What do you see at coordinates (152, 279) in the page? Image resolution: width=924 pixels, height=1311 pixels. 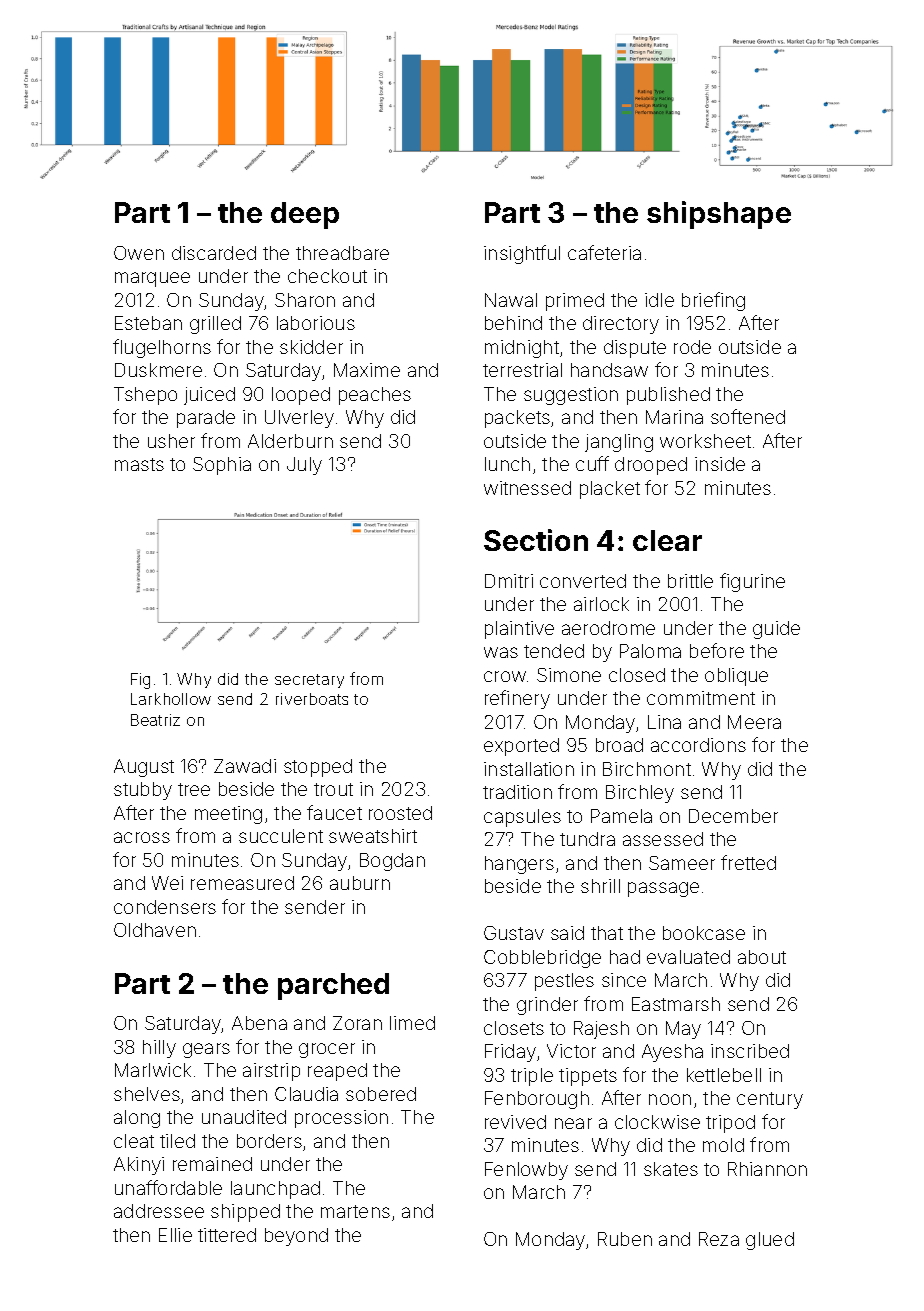 I see `marquee` at bounding box center [152, 279].
